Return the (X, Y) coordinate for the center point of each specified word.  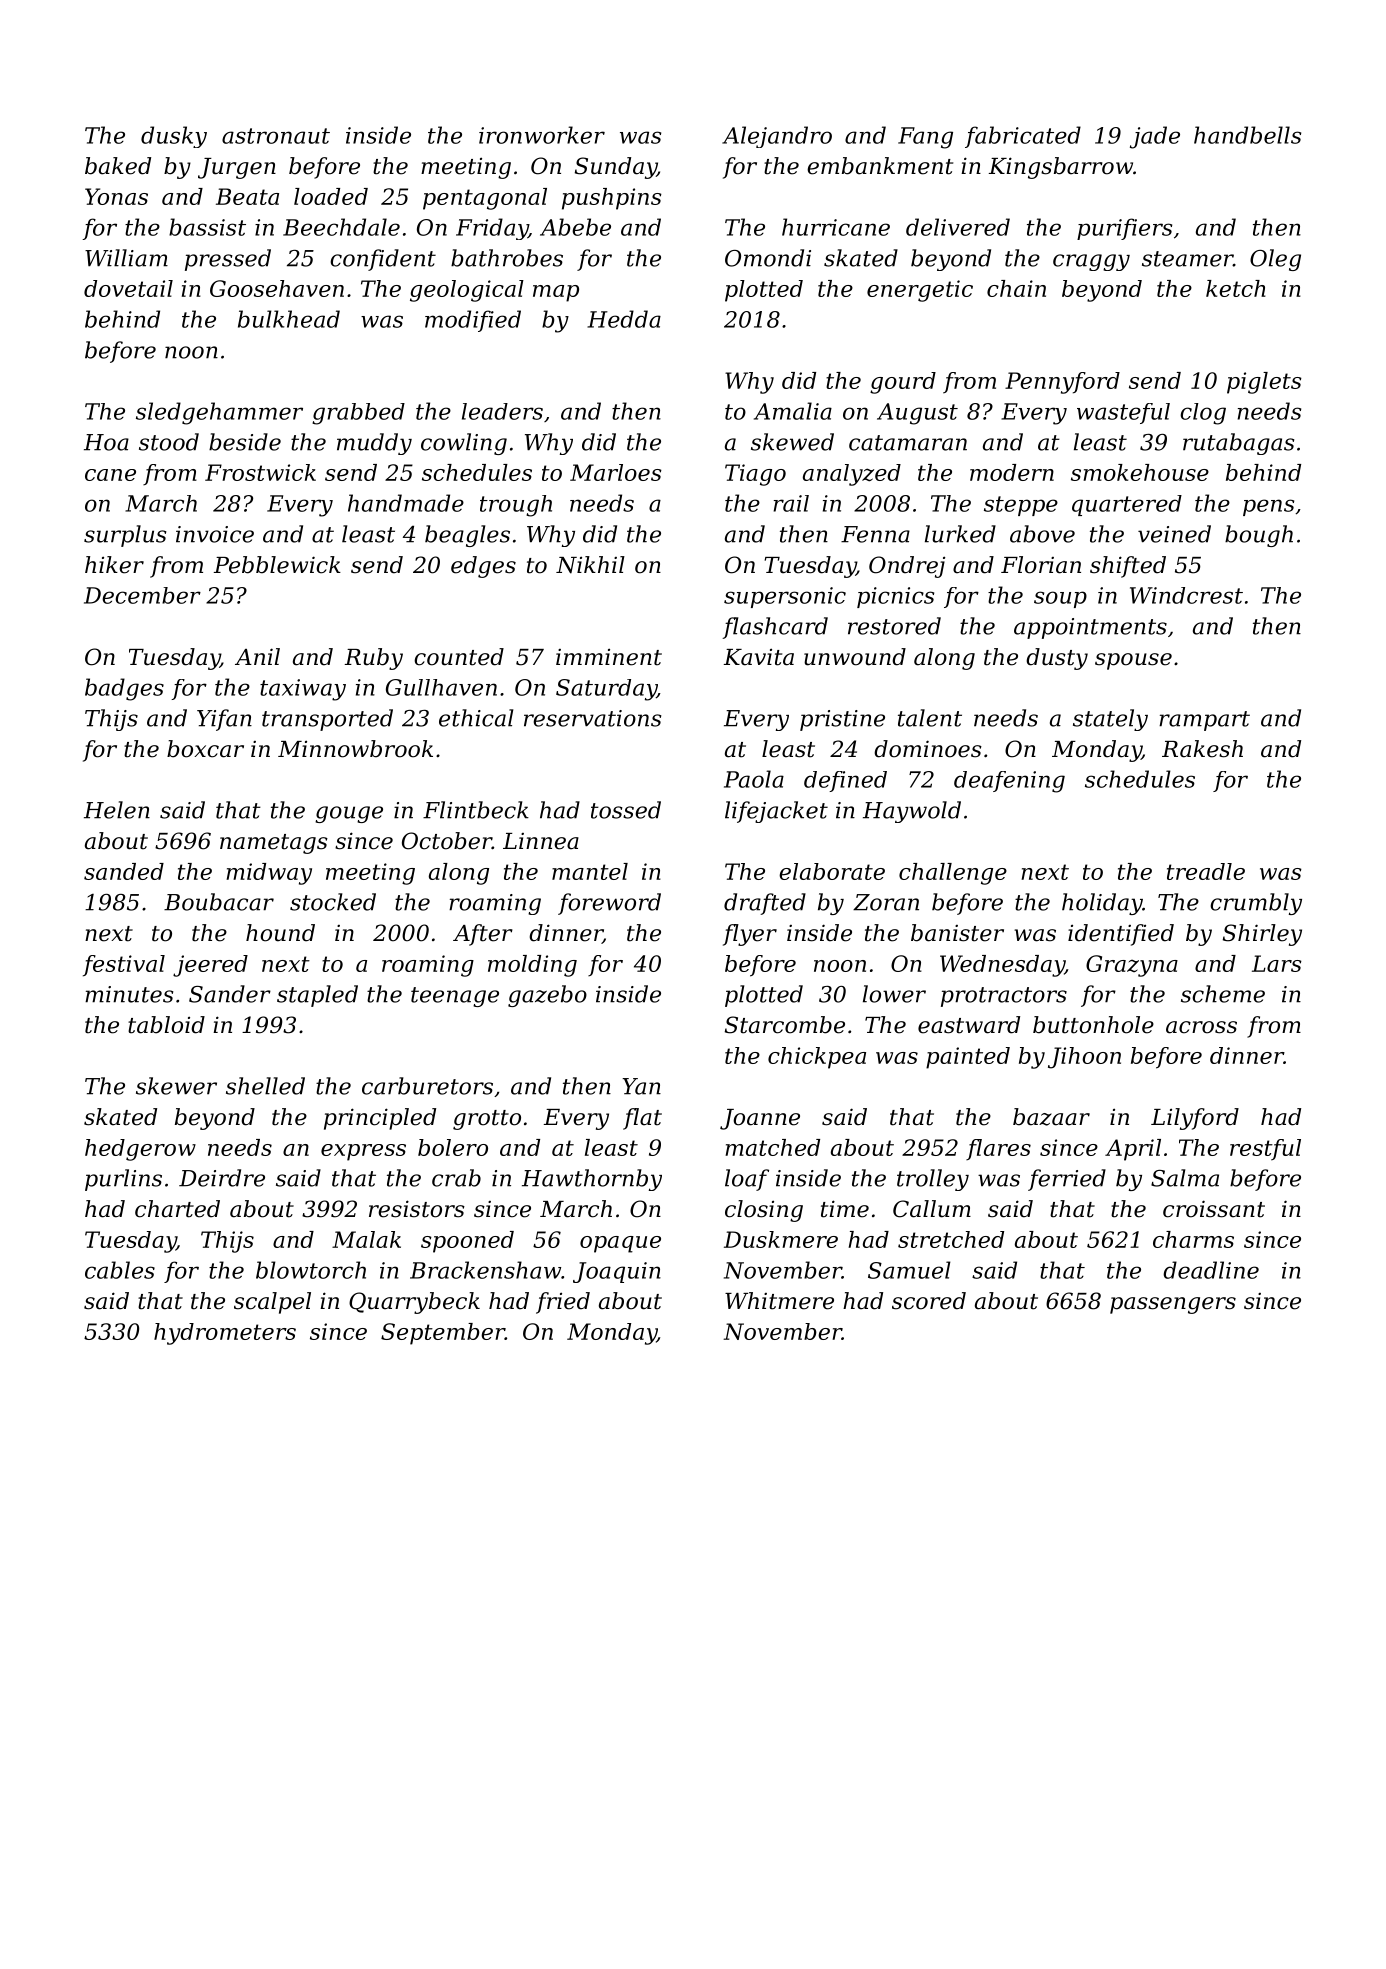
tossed (626, 810)
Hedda (624, 319)
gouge (349, 814)
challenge (953, 874)
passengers (1173, 1305)
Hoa (106, 442)
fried (563, 1303)
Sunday (616, 168)
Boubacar (219, 902)
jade (1155, 137)
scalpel (272, 1303)
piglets (1264, 383)
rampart (1204, 721)
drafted (765, 904)
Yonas (116, 196)
